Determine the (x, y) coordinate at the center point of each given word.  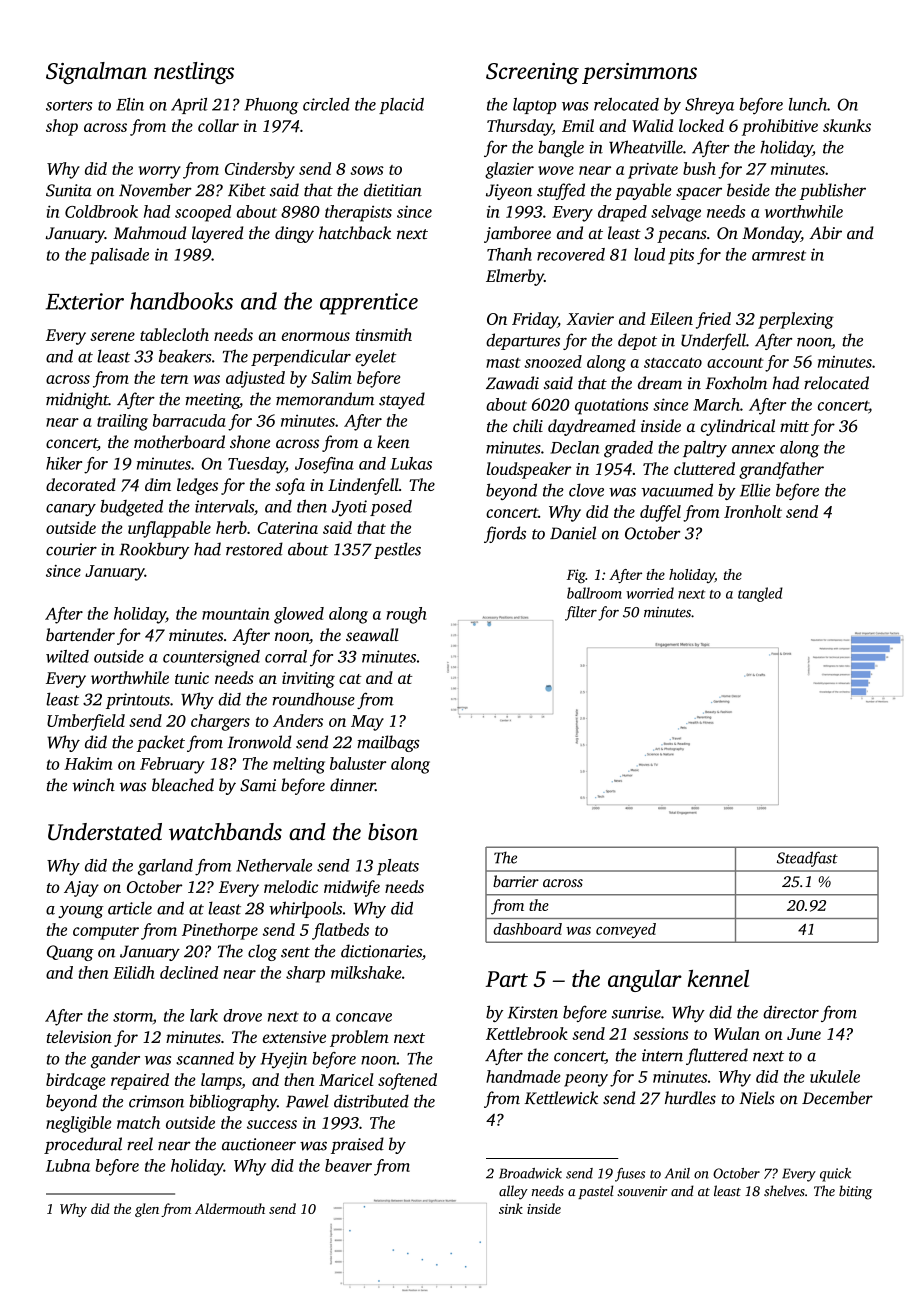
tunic (192, 678)
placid (401, 106)
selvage (676, 213)
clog (262, 952)
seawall (372, 634)
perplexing (796, 320)
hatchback (355, 232)
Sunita (69, 190)
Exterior (85, 301)
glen (147, 1210)
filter (581, 613)
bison (393, 831)
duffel (660, 513)
